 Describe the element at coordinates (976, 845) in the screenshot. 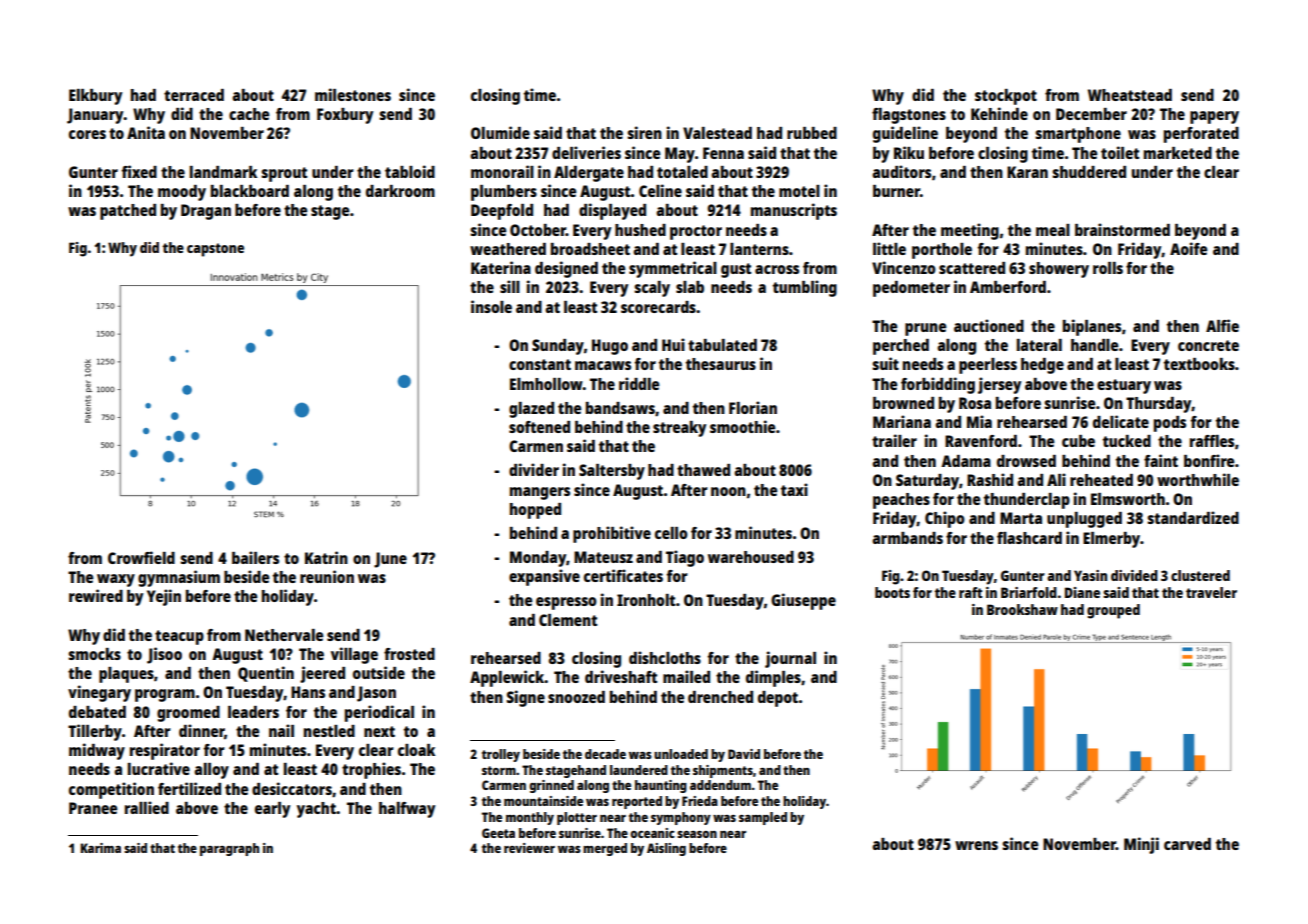

I see `wrens` at that location.
